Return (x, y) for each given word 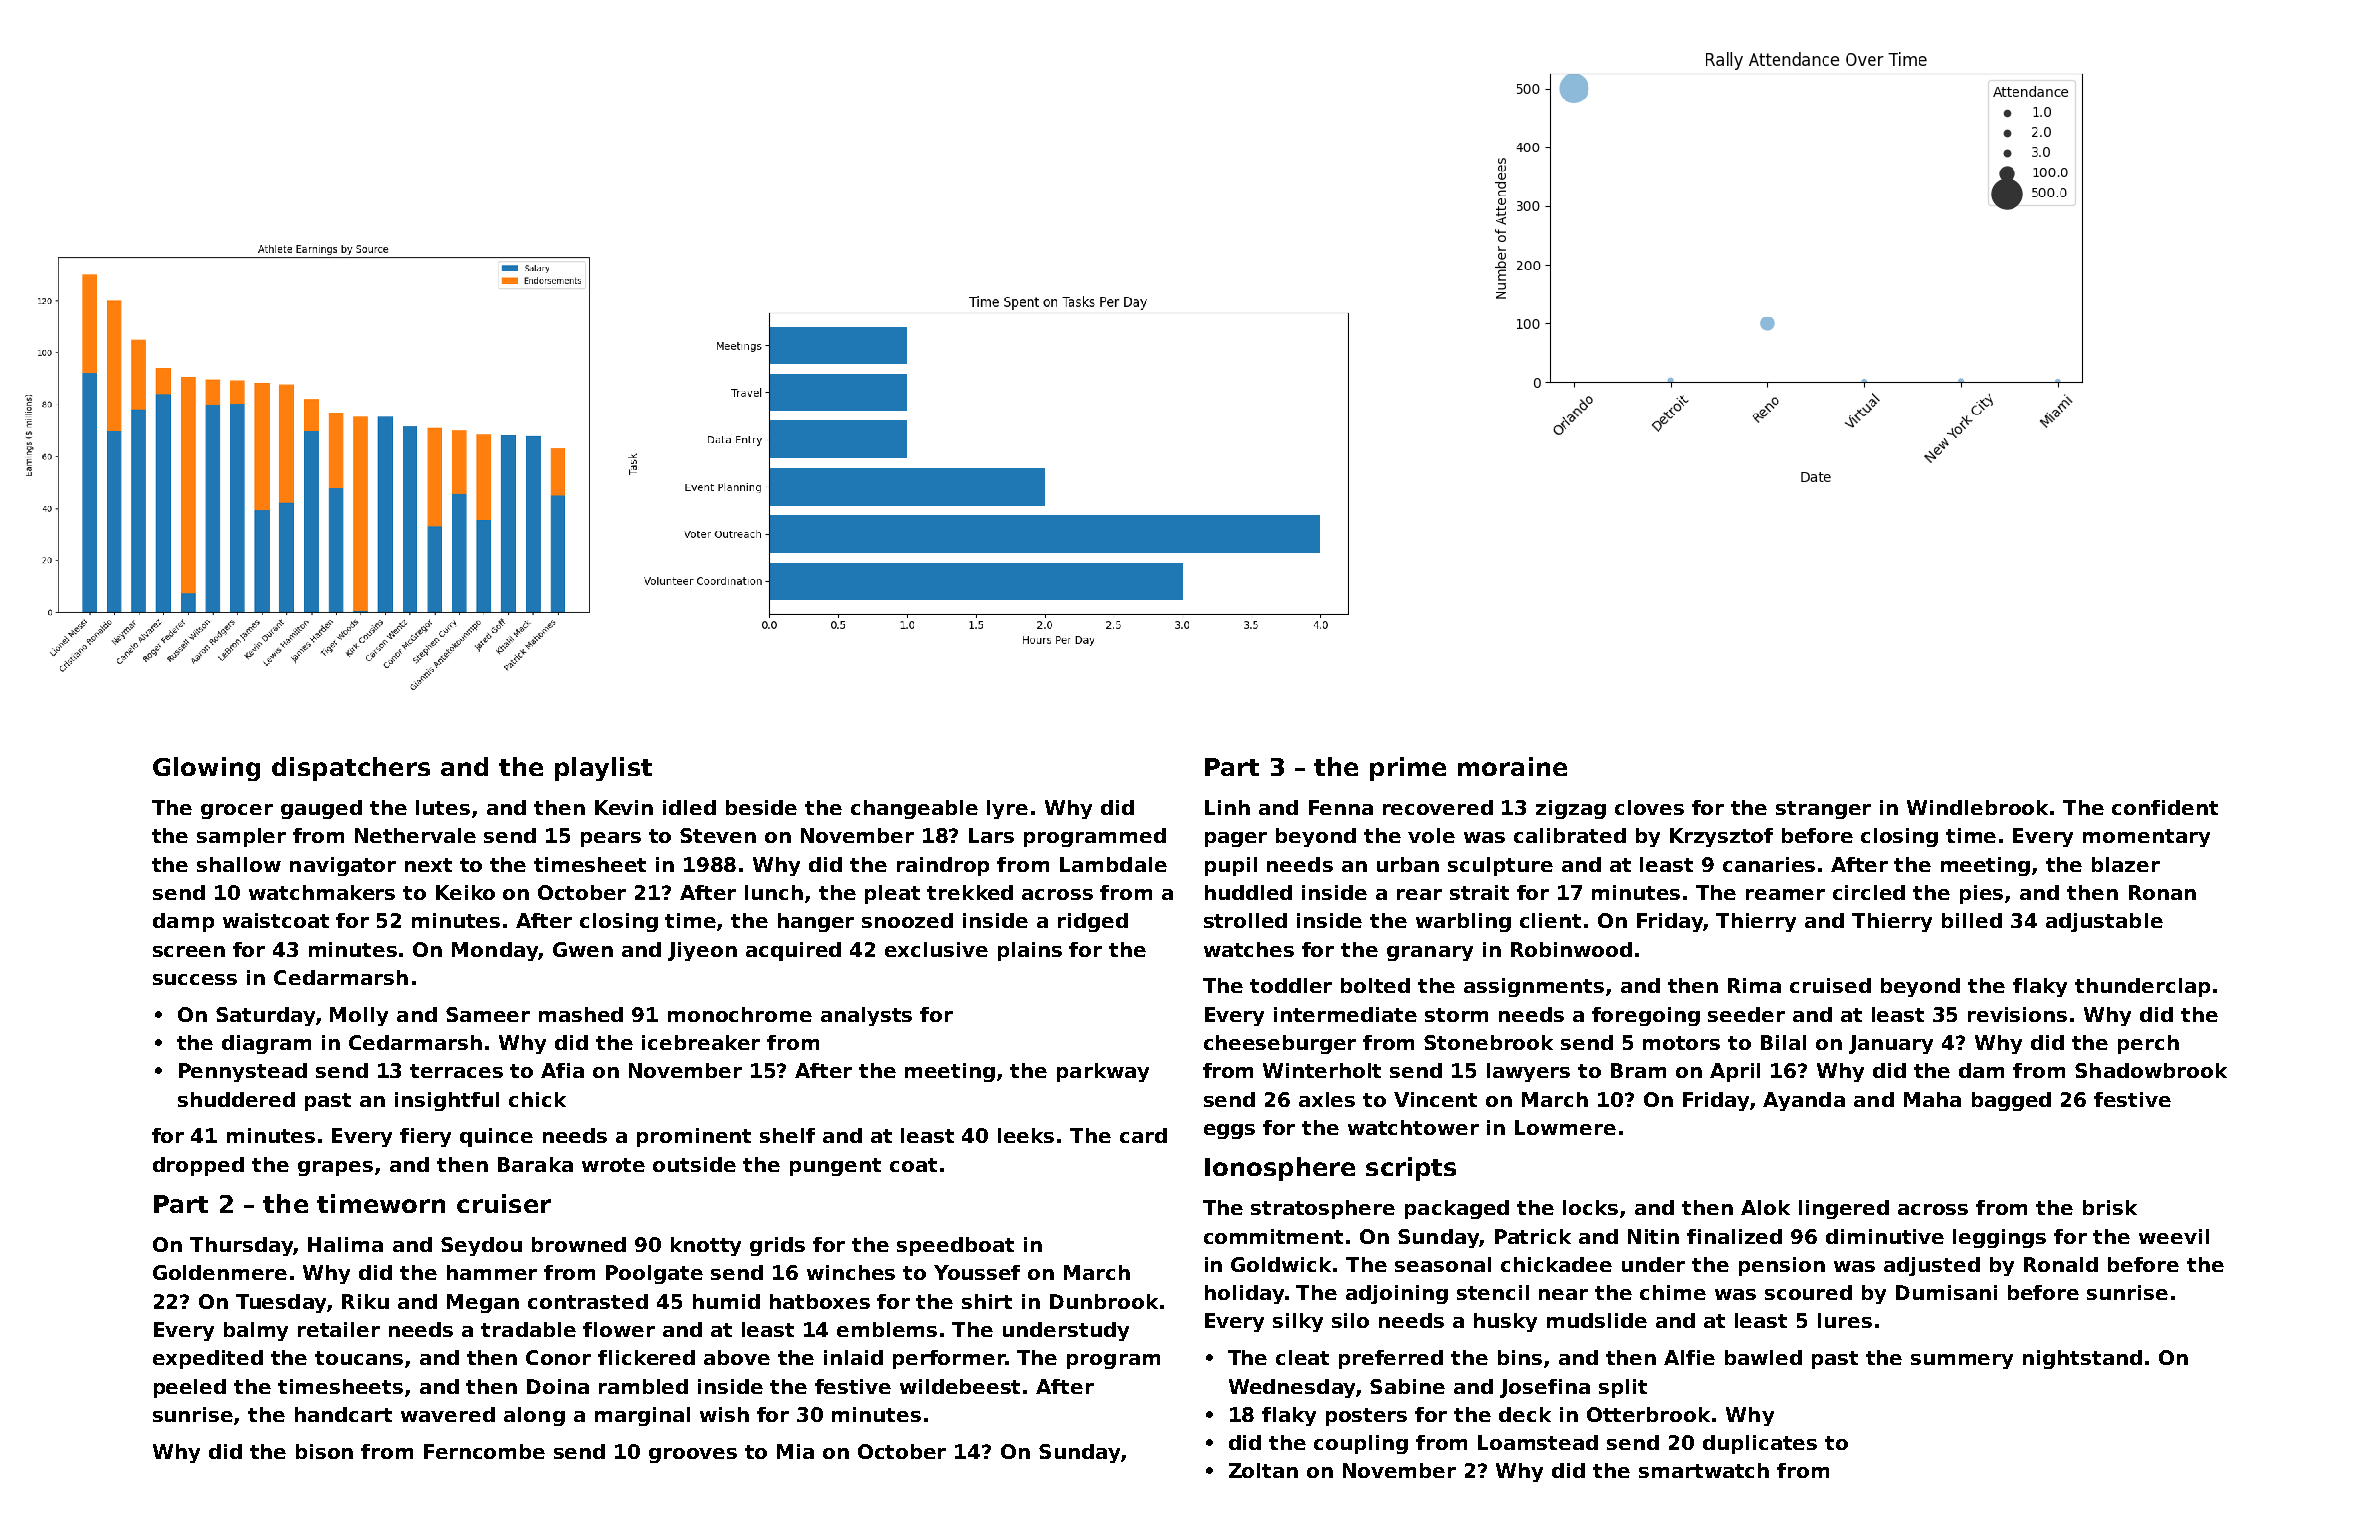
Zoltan (1263, 1470)
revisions (2017, 1014)
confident (2165, 807)
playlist (603, 769)
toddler (1291, 985)
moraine (1512, 766)
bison (324, 1451)
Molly (359, 1016)
